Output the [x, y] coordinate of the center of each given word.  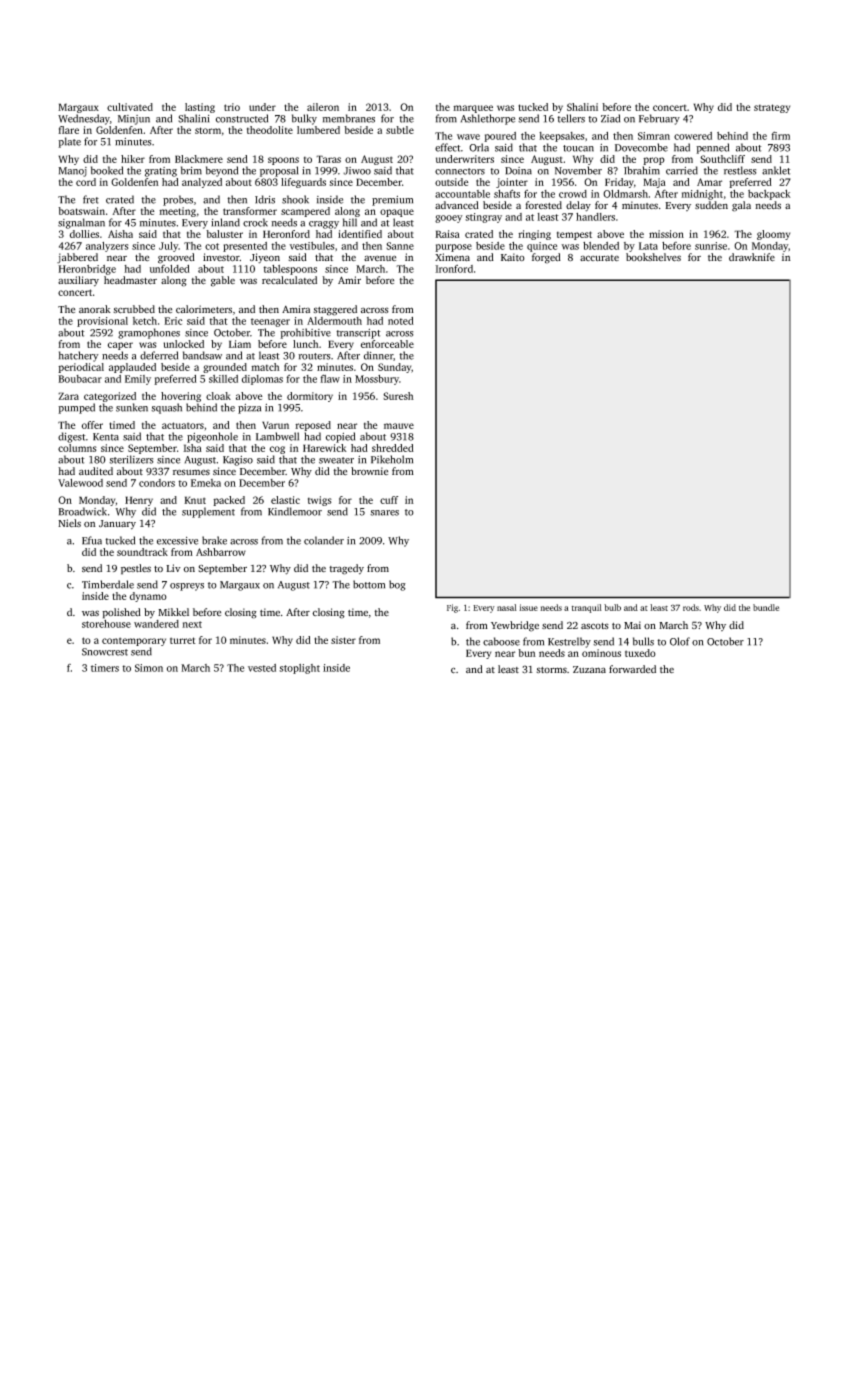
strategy [772, 108]
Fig [452, 608]
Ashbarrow [221, 552]
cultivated [130, 107]
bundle [766, 607]
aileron [323, 107]
